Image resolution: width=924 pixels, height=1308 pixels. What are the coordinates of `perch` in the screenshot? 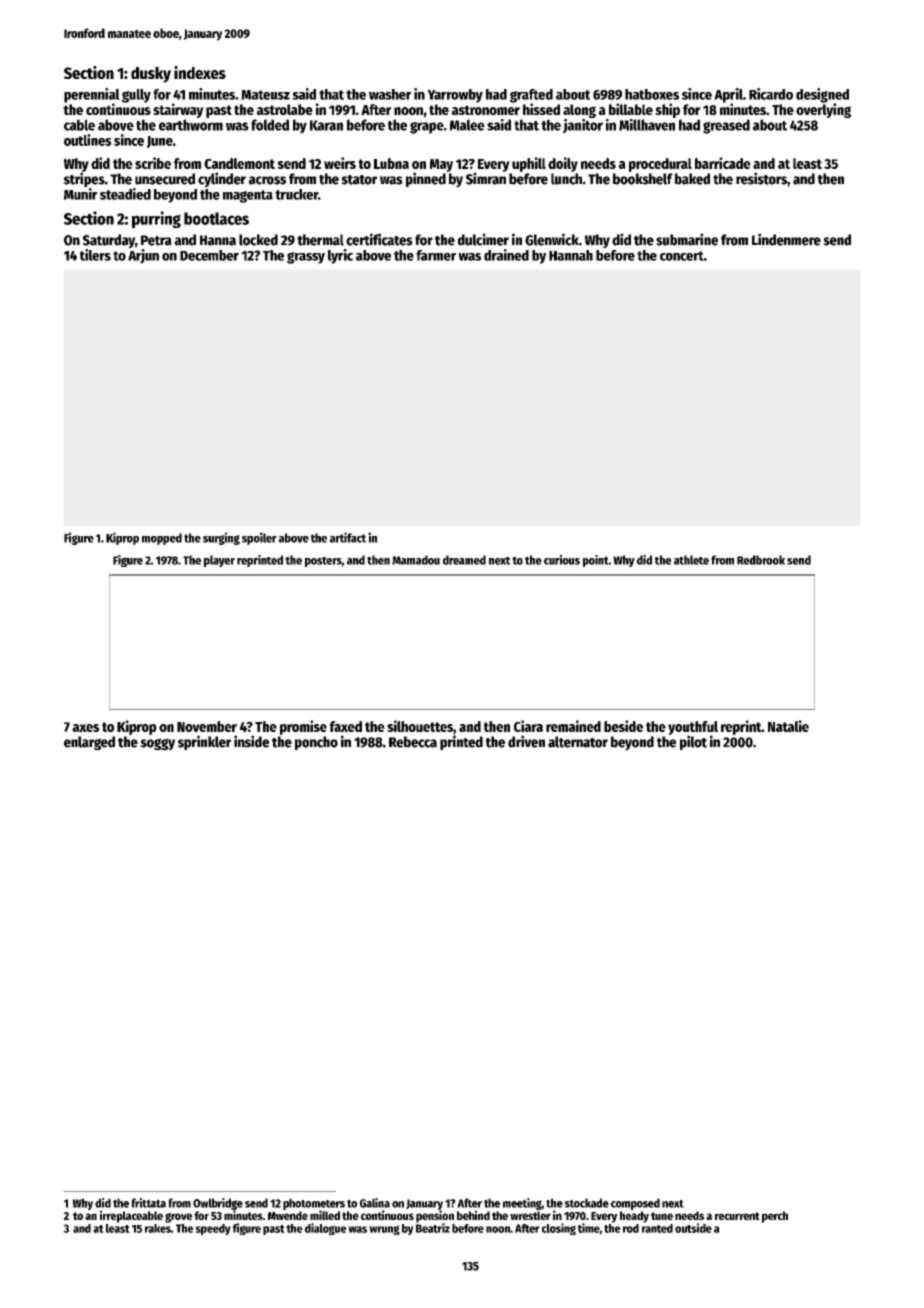 It's located at (775, 1217).
